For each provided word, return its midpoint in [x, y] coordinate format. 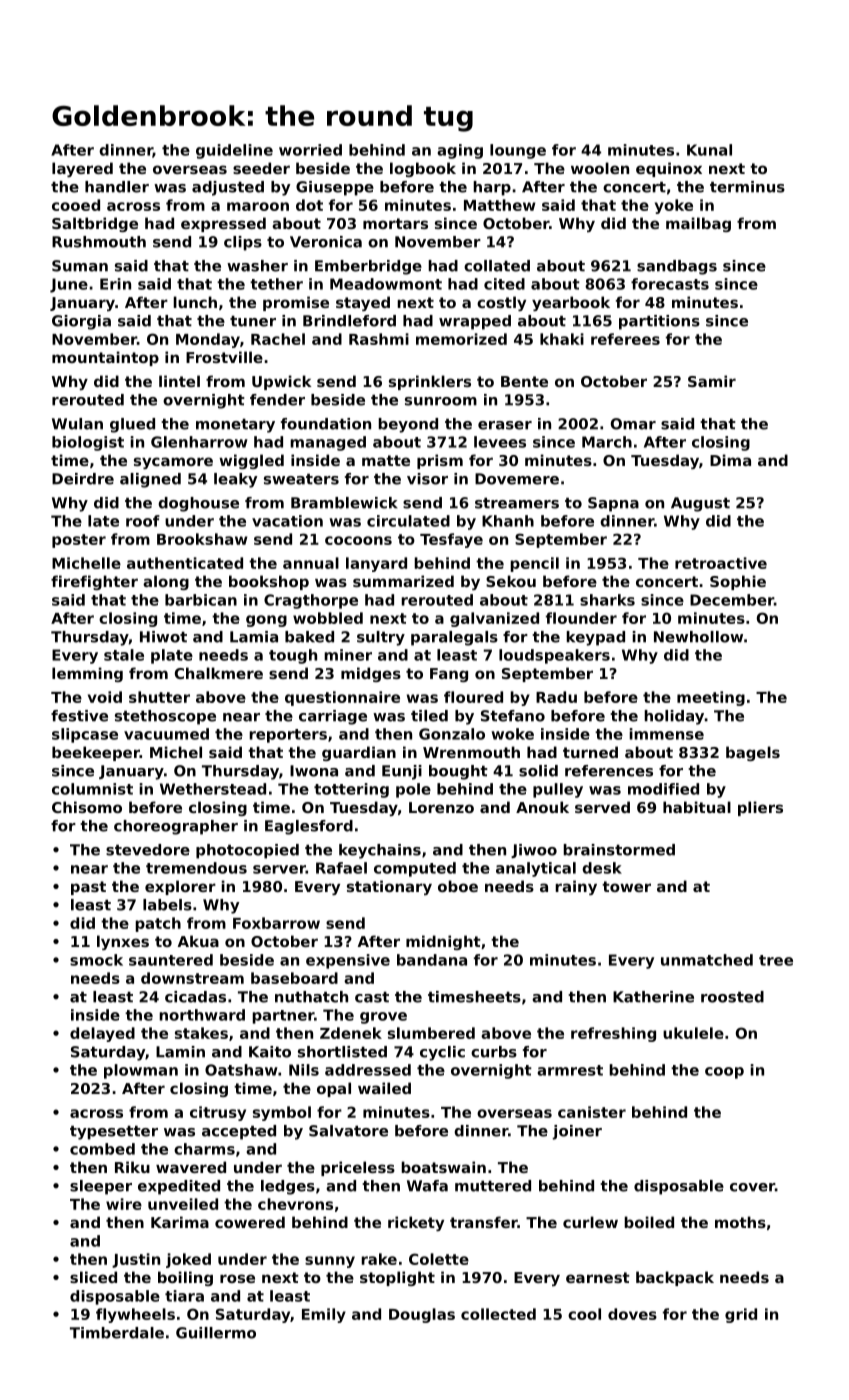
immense [666, 734]
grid [741, 1315]
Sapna [613, 504]
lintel [179, 381]
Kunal [709, 150]
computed [415, 869]
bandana [432, 960]
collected [498, 1314]
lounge [518, 151]
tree [776, 960]
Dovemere [517, 479]
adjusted [228, 188]
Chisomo [87, 807]
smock [96, 960]
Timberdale [117, 1333]
